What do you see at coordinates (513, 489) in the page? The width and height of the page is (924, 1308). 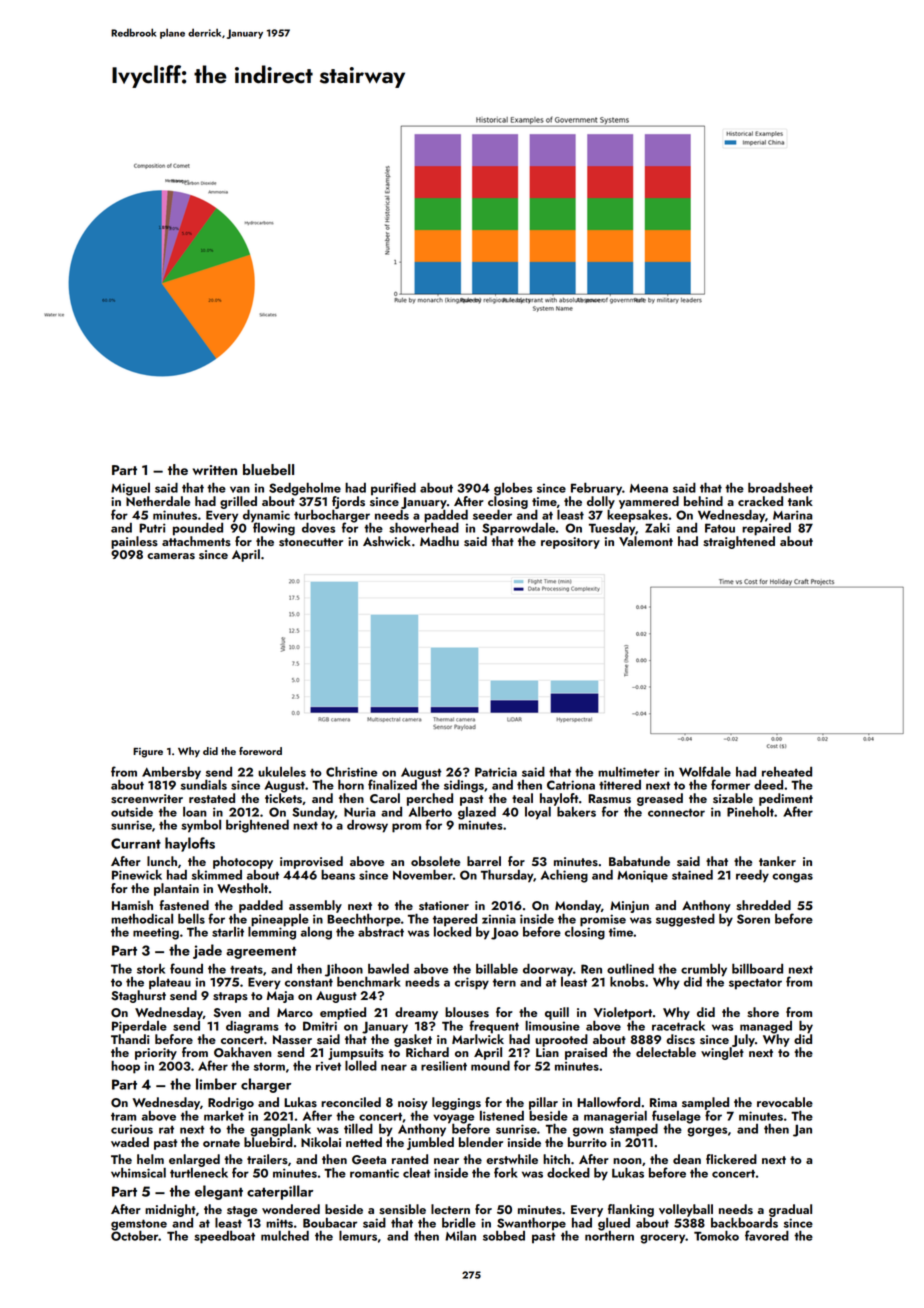 I see `globes` at bounding box center [513, 489].
